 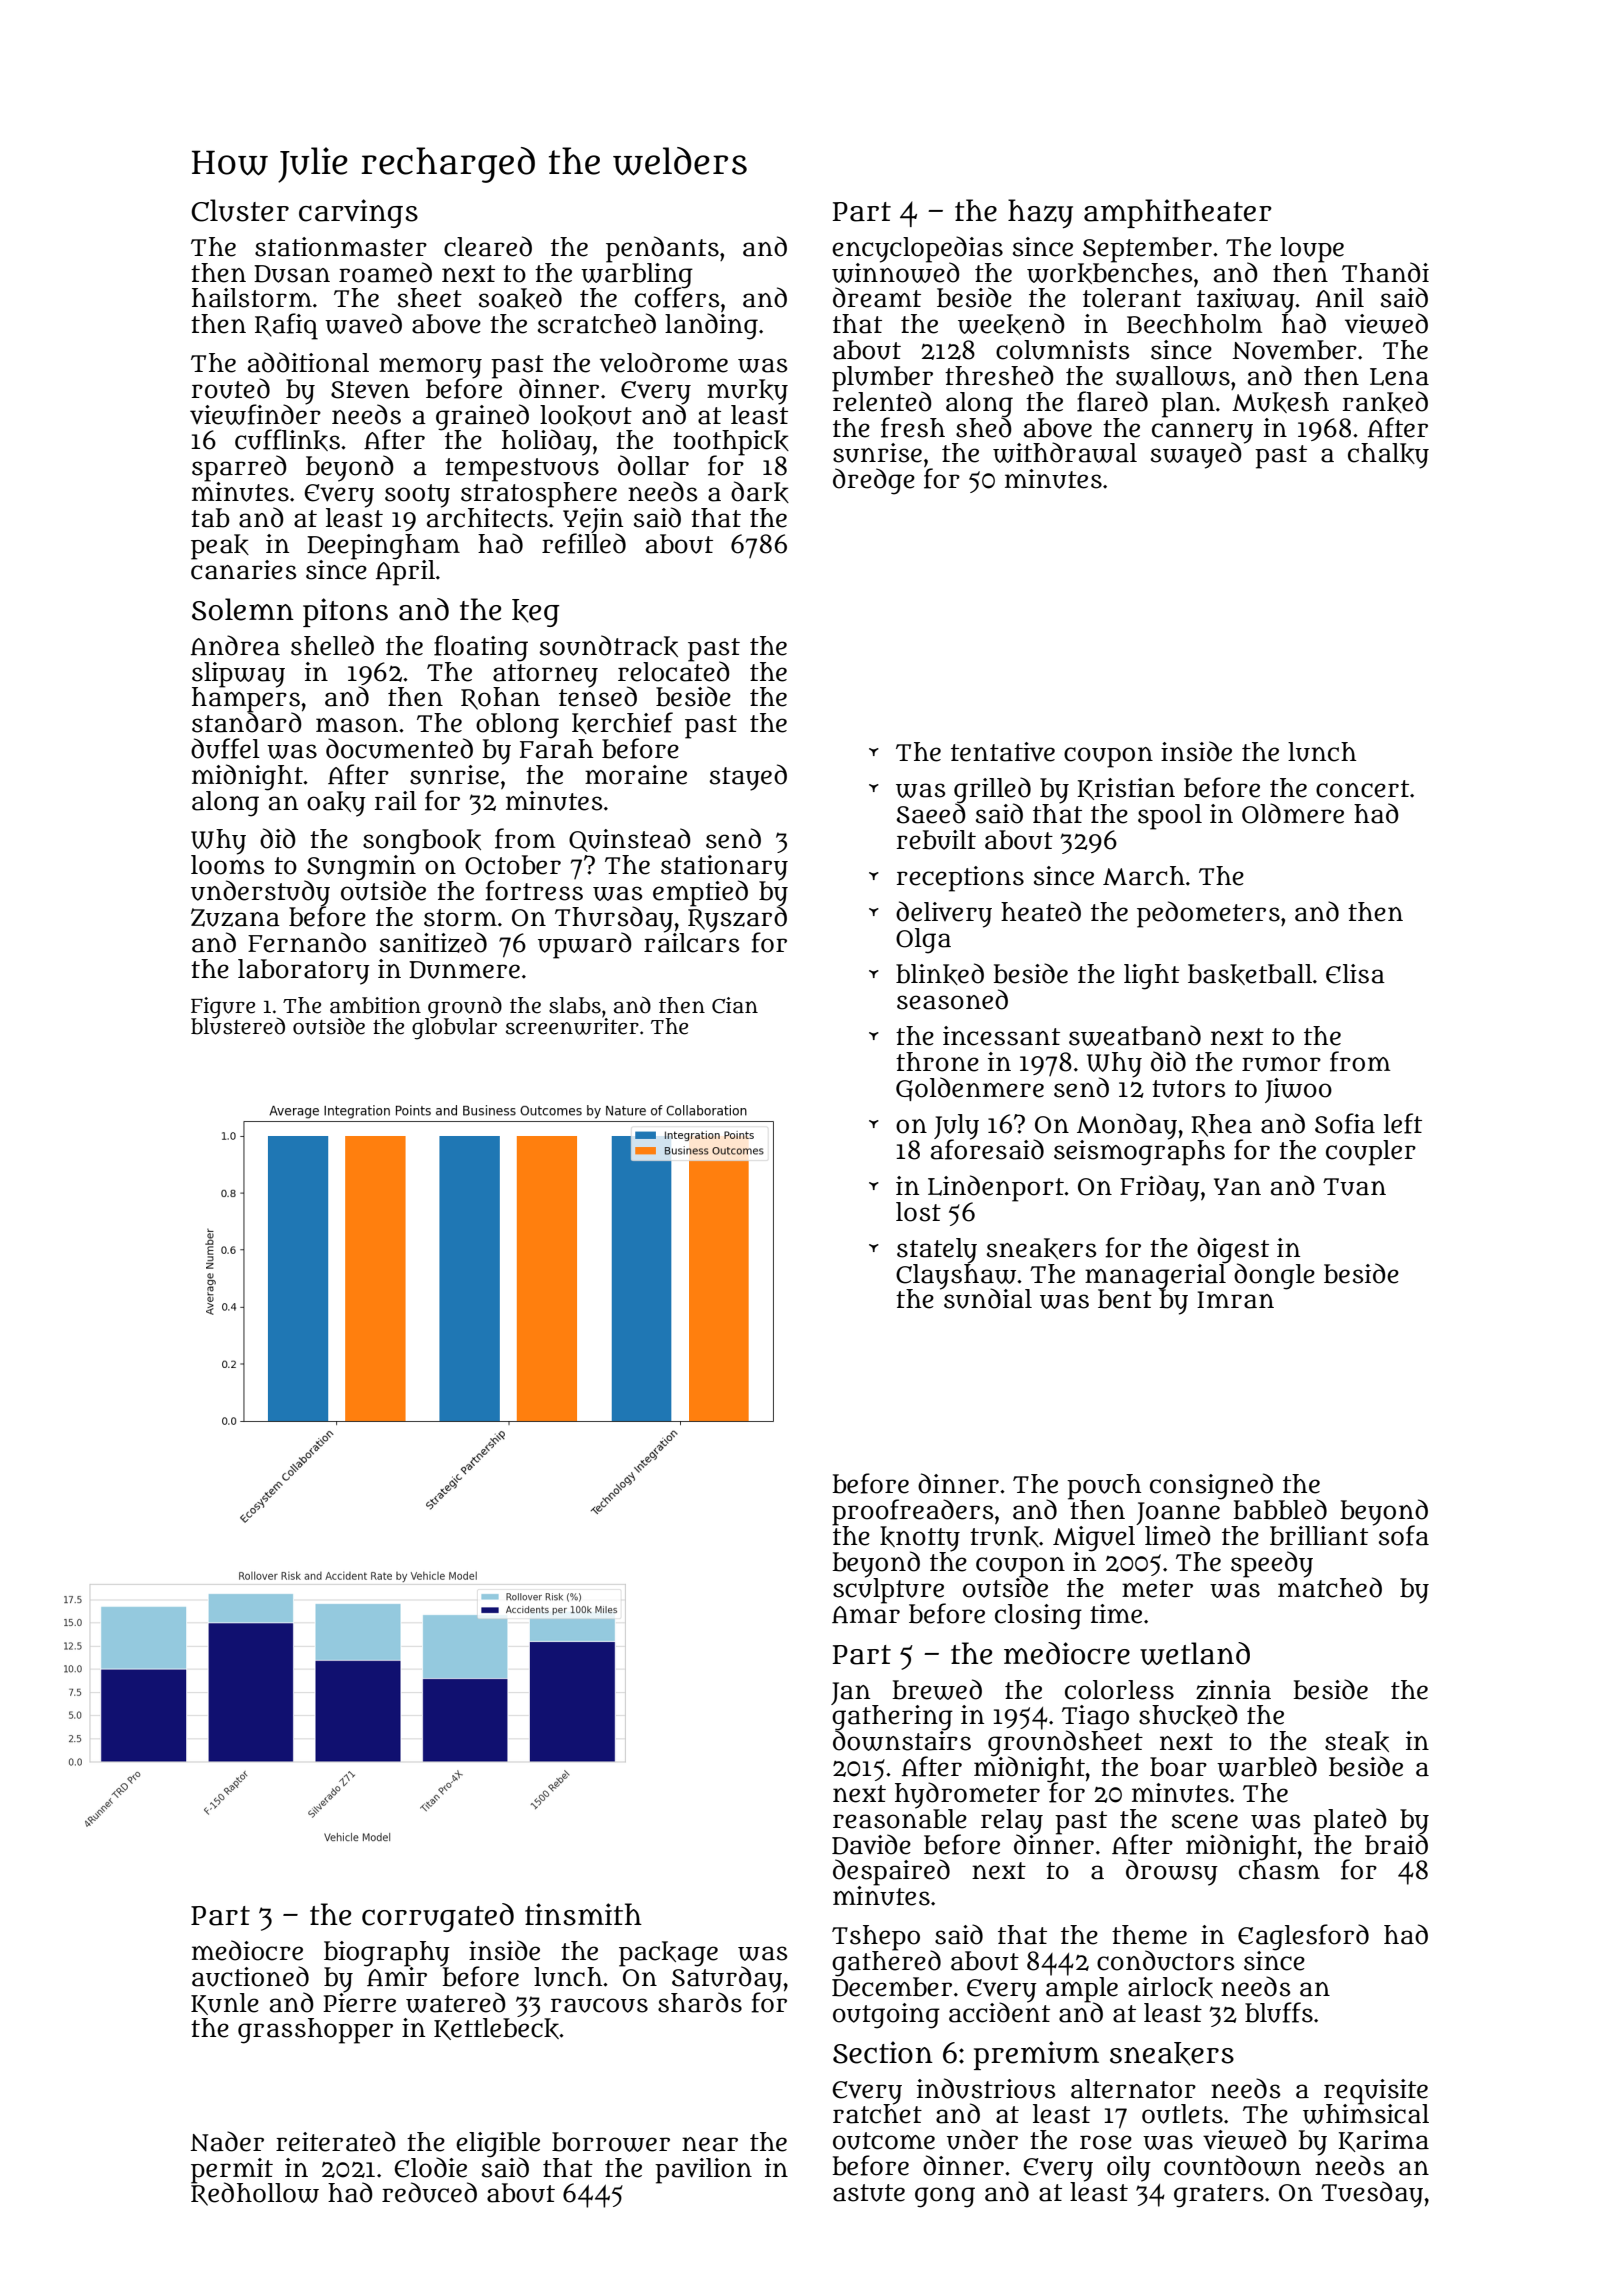 I want to click on oaky, so click(x=336, y=804).
